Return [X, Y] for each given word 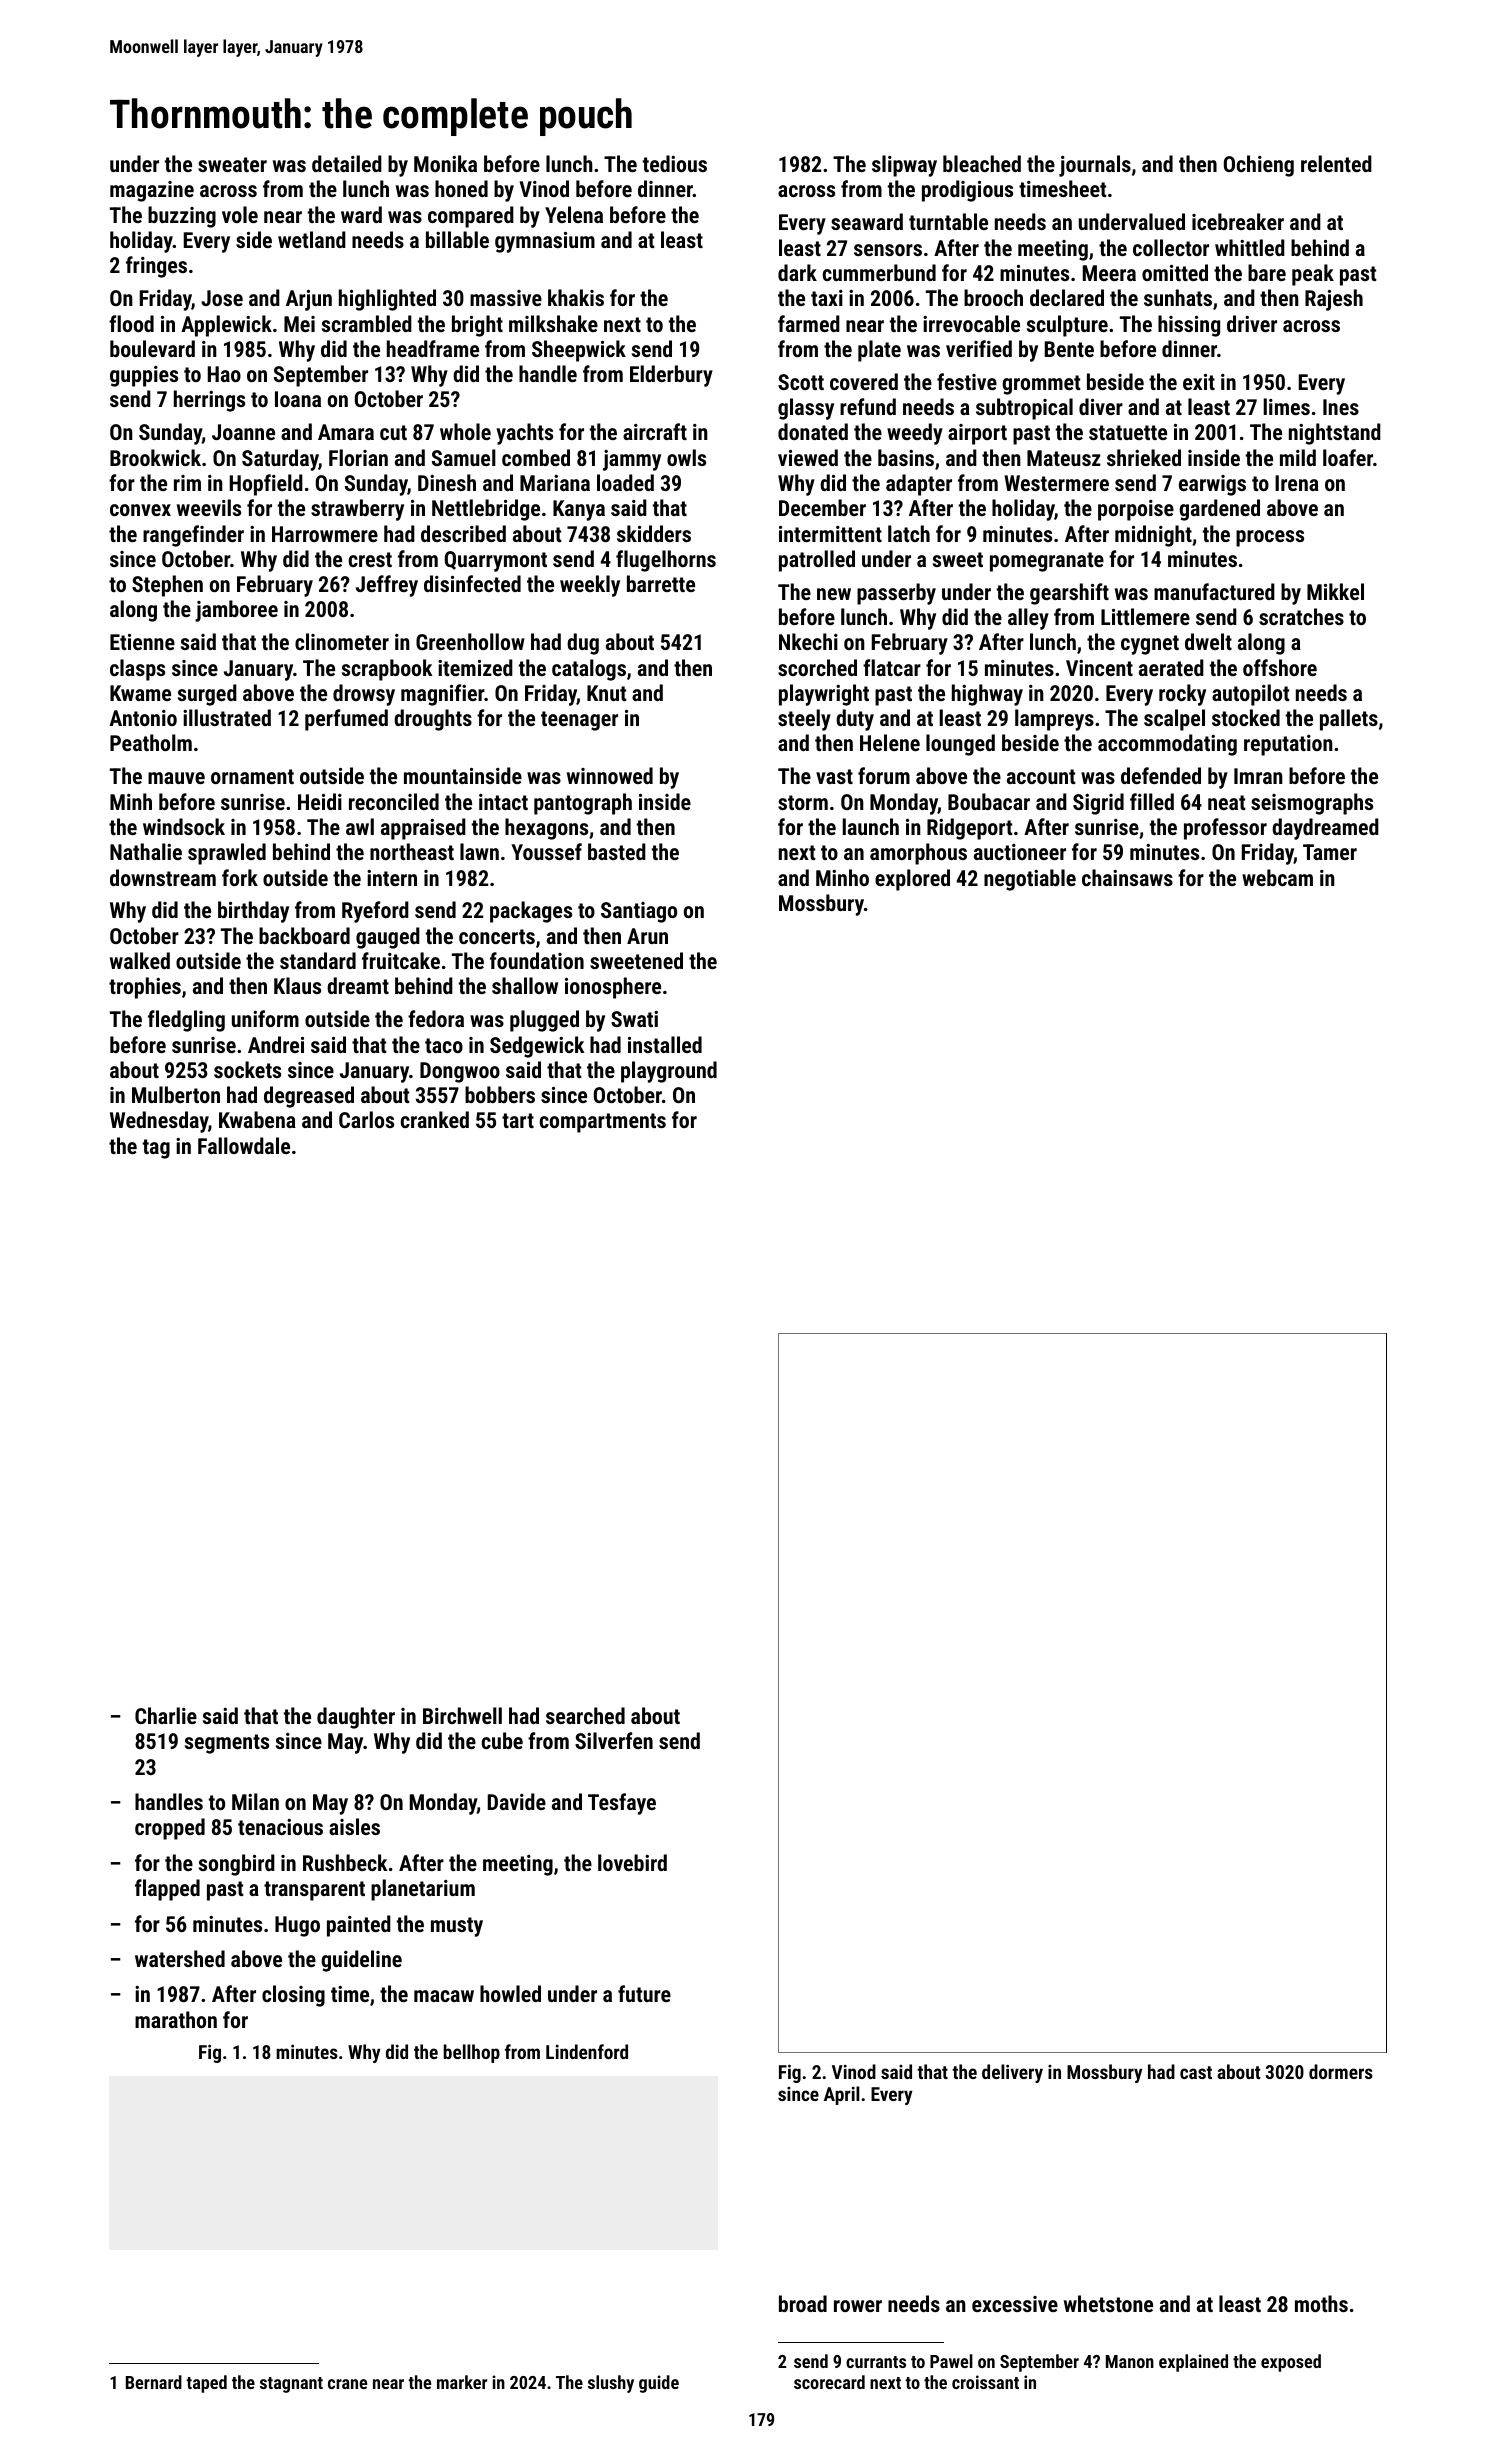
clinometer [342, 641]
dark [797, 272]
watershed [180, 1958]
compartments [603, 1123]
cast [1196, 2072]
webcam [1277, 877]
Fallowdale [244, 1145]
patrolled [817, 561]
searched [585, 1715]
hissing [1189, 326]
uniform [265, 1018]
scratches [1301, 616]
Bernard [154, 2382]
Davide [517, 1801]
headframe [433, 348]
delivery [1012, 2073]
